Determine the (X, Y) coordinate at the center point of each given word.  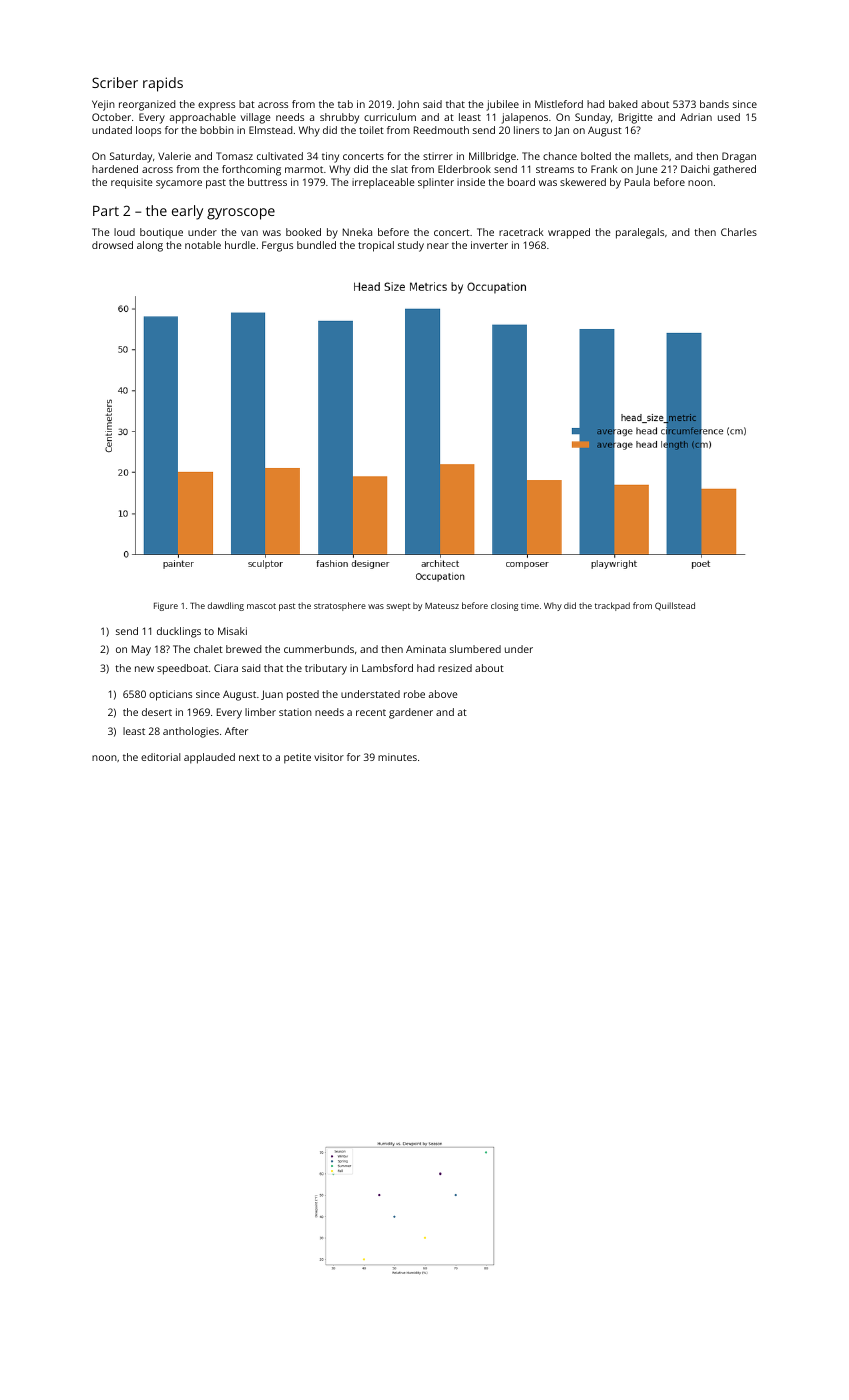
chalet (208, 649)
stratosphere (340, 606)
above (443, 694)
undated (112, 130)
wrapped (569, 233)
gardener (411, 713)
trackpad (612, 606)
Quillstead (675, 606)
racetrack (521, 232)
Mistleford (559, 104)
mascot (261, 606)
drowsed (112, 245)
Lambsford (387, 668)
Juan (272, 695)
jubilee (502, 105)
